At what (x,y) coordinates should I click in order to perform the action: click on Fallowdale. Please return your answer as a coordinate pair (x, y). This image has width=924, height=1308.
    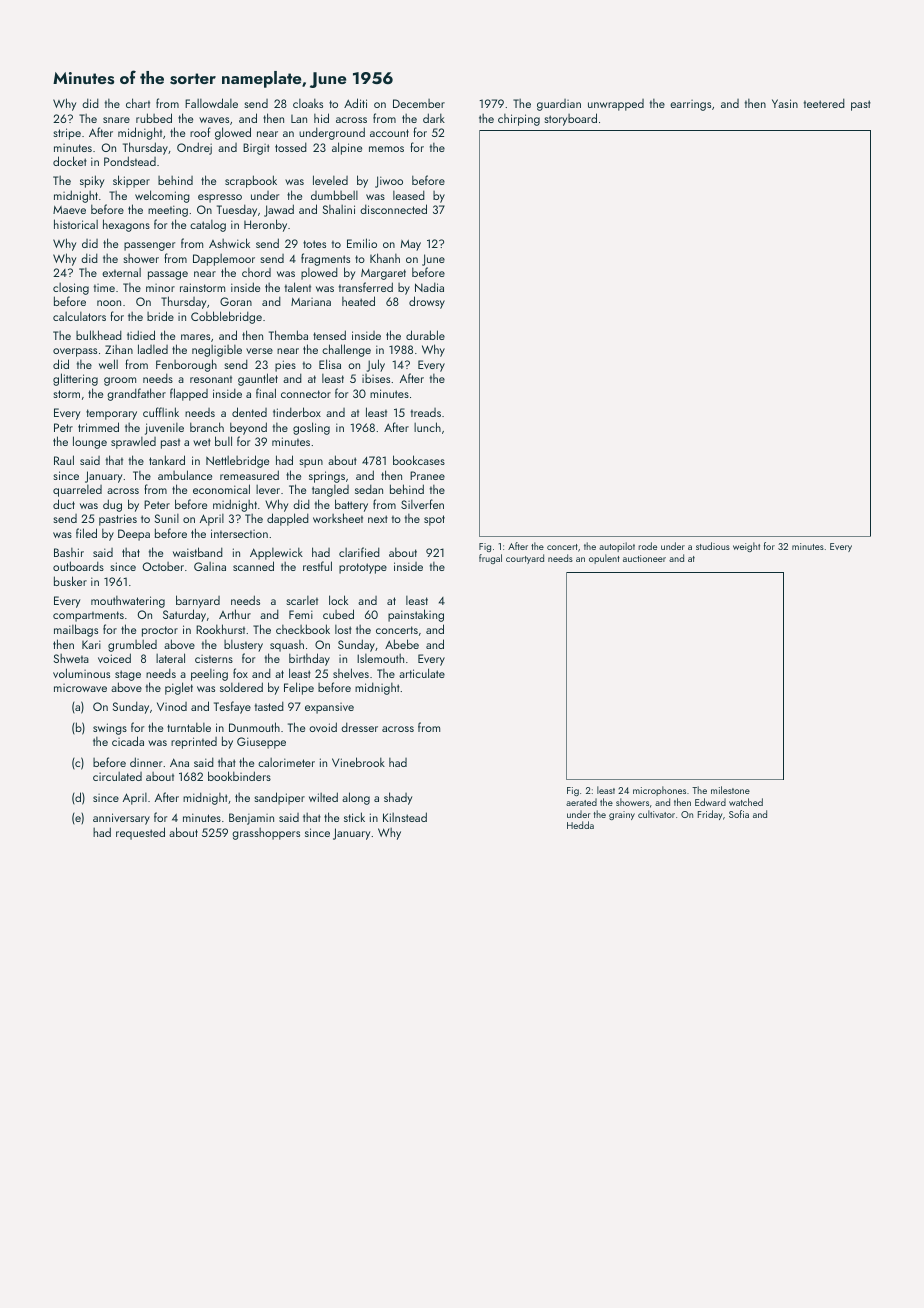
    Looking at the image, I should click on (211, 103).
